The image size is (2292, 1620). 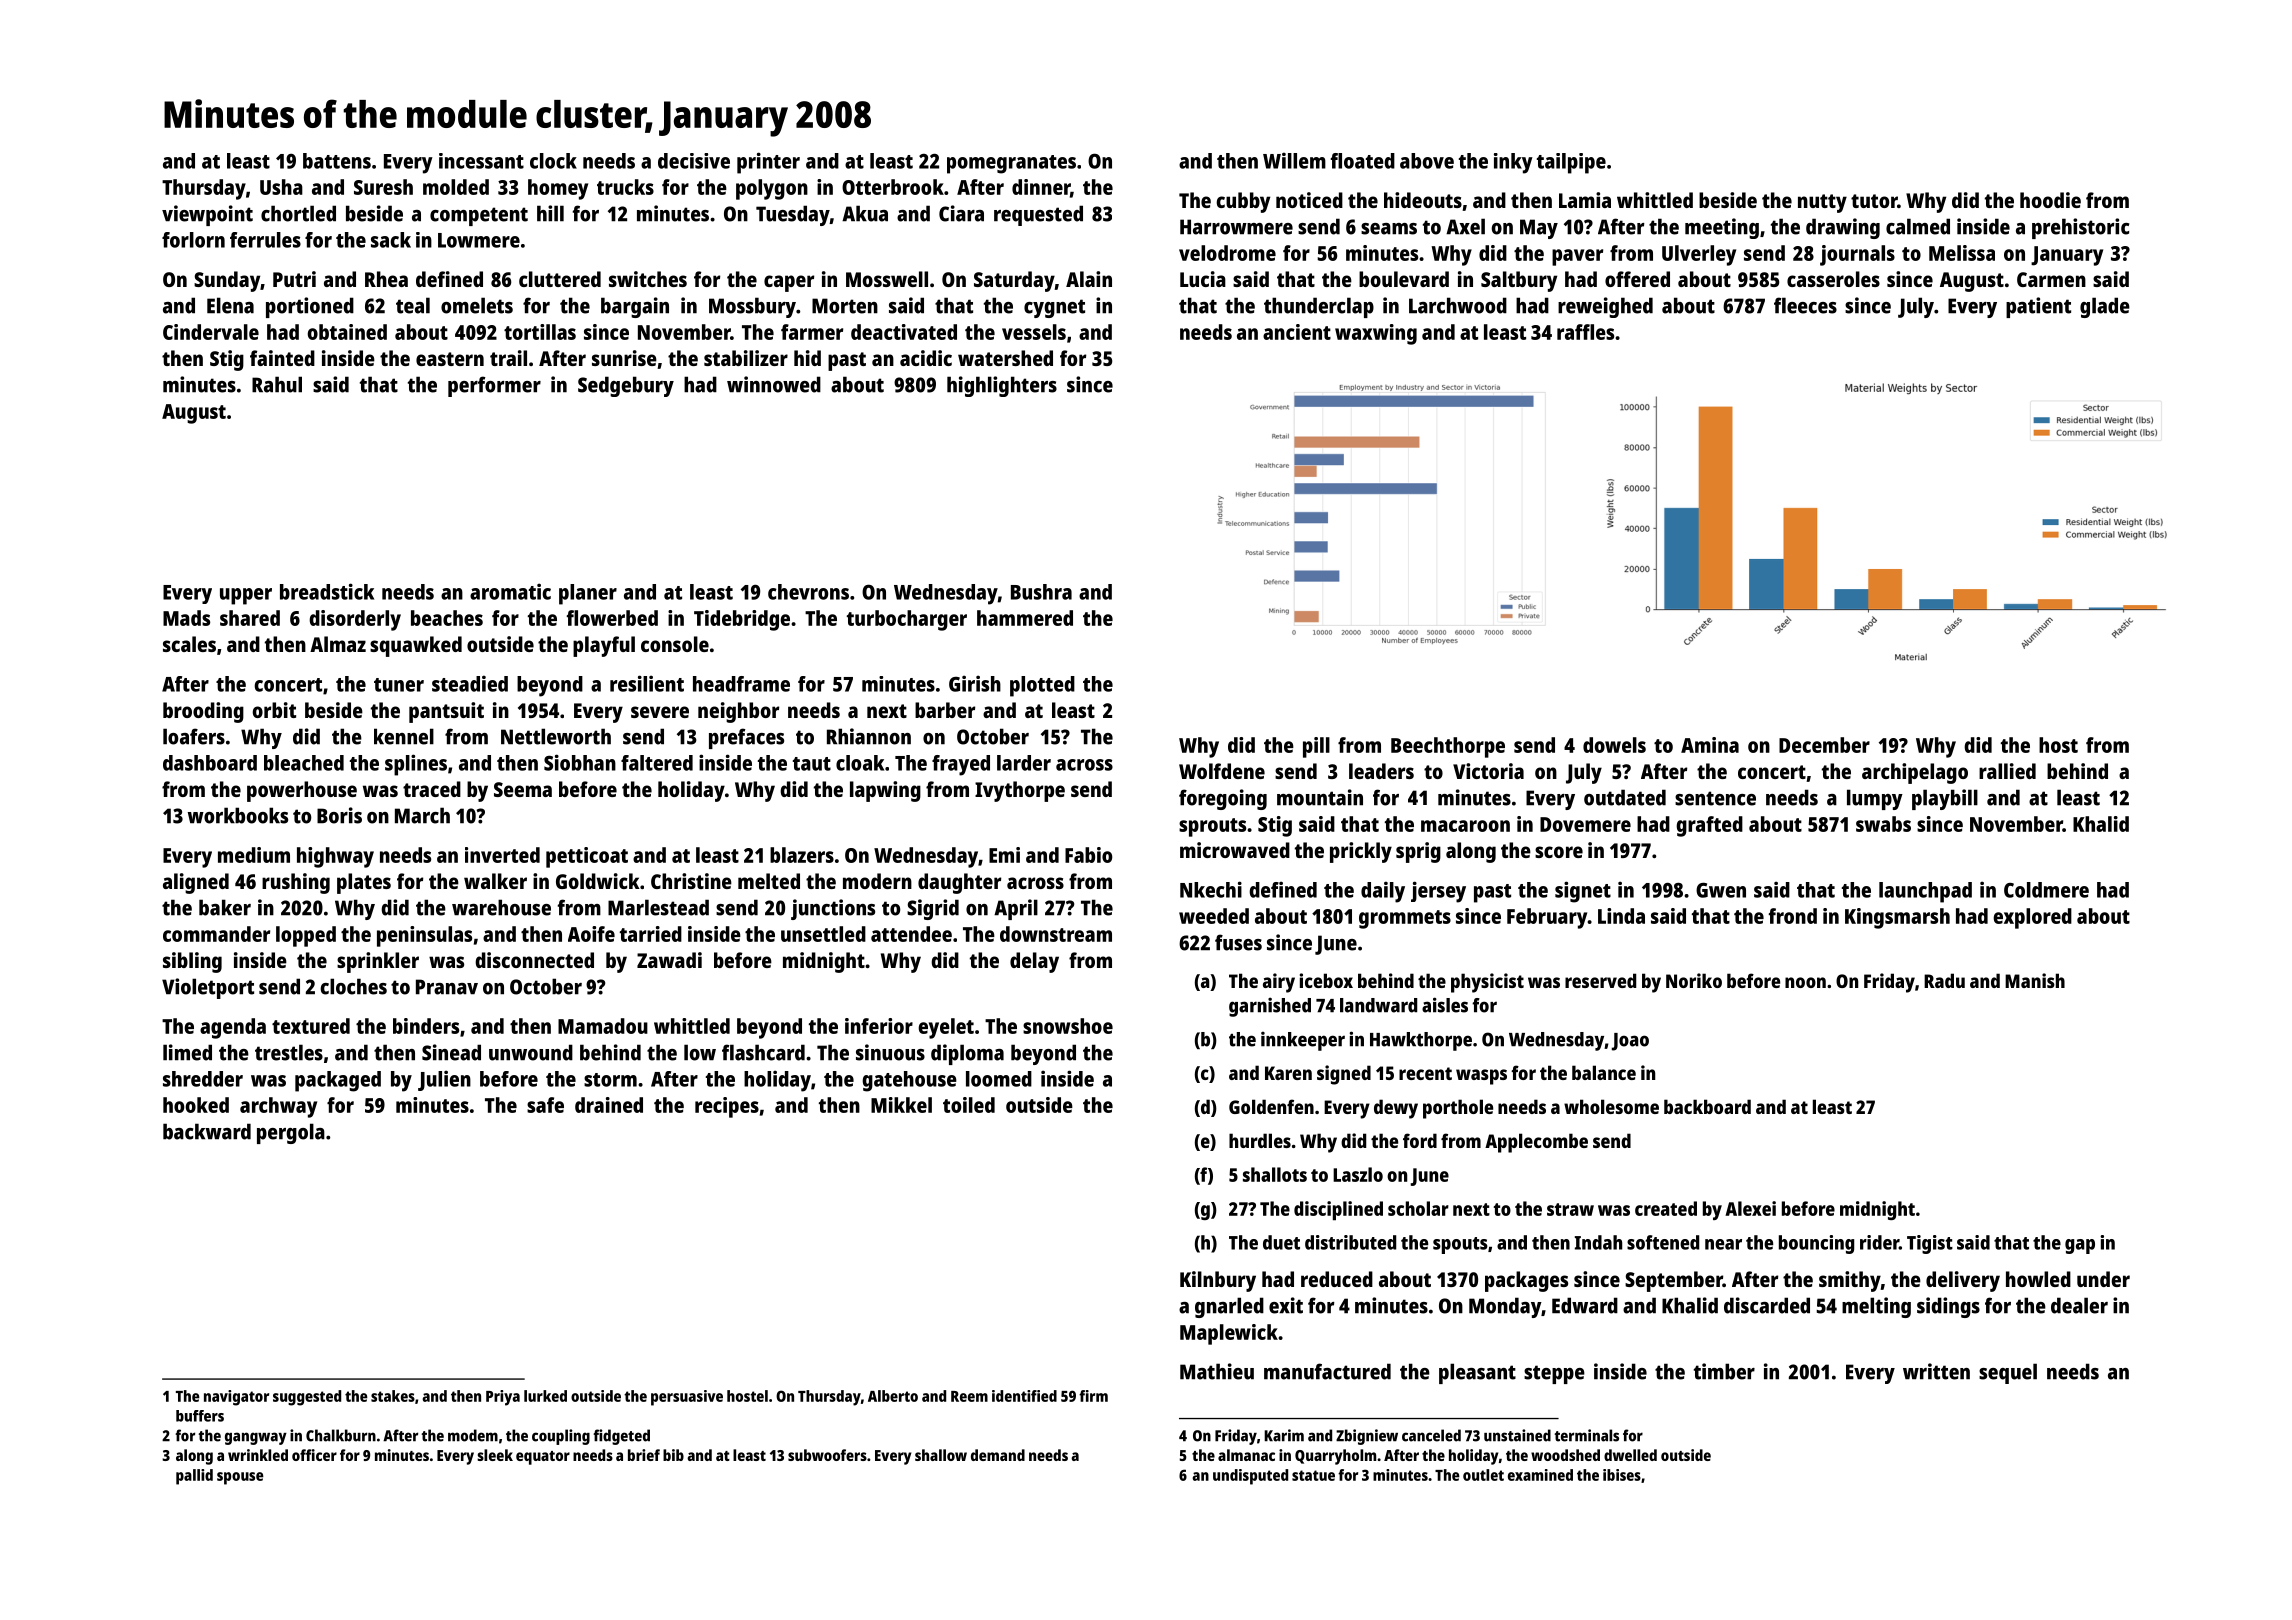 I want to click on patient, so click(x=2038, y=307).
